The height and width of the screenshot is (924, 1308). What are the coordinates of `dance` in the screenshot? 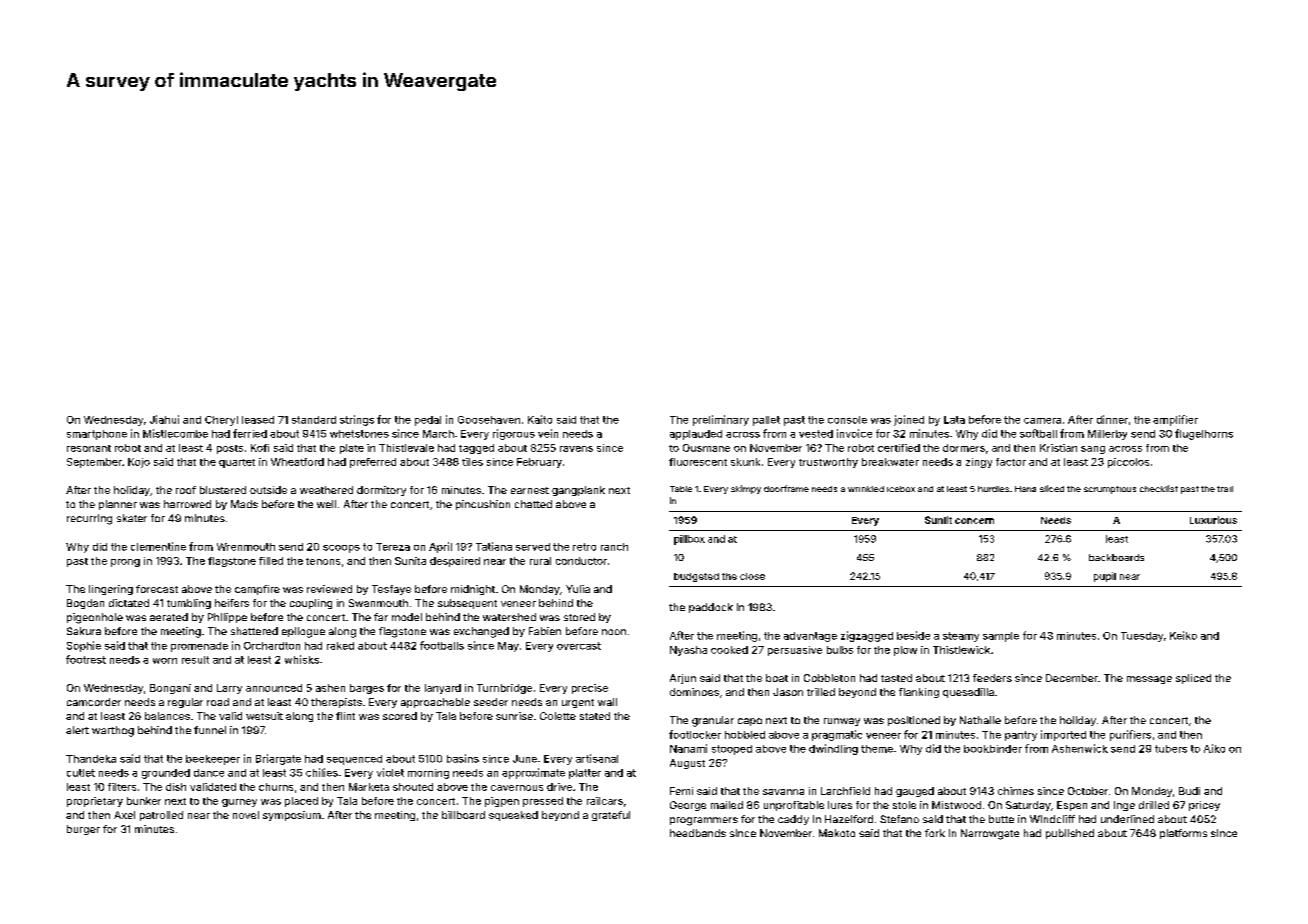 It's located at (209, 773).
